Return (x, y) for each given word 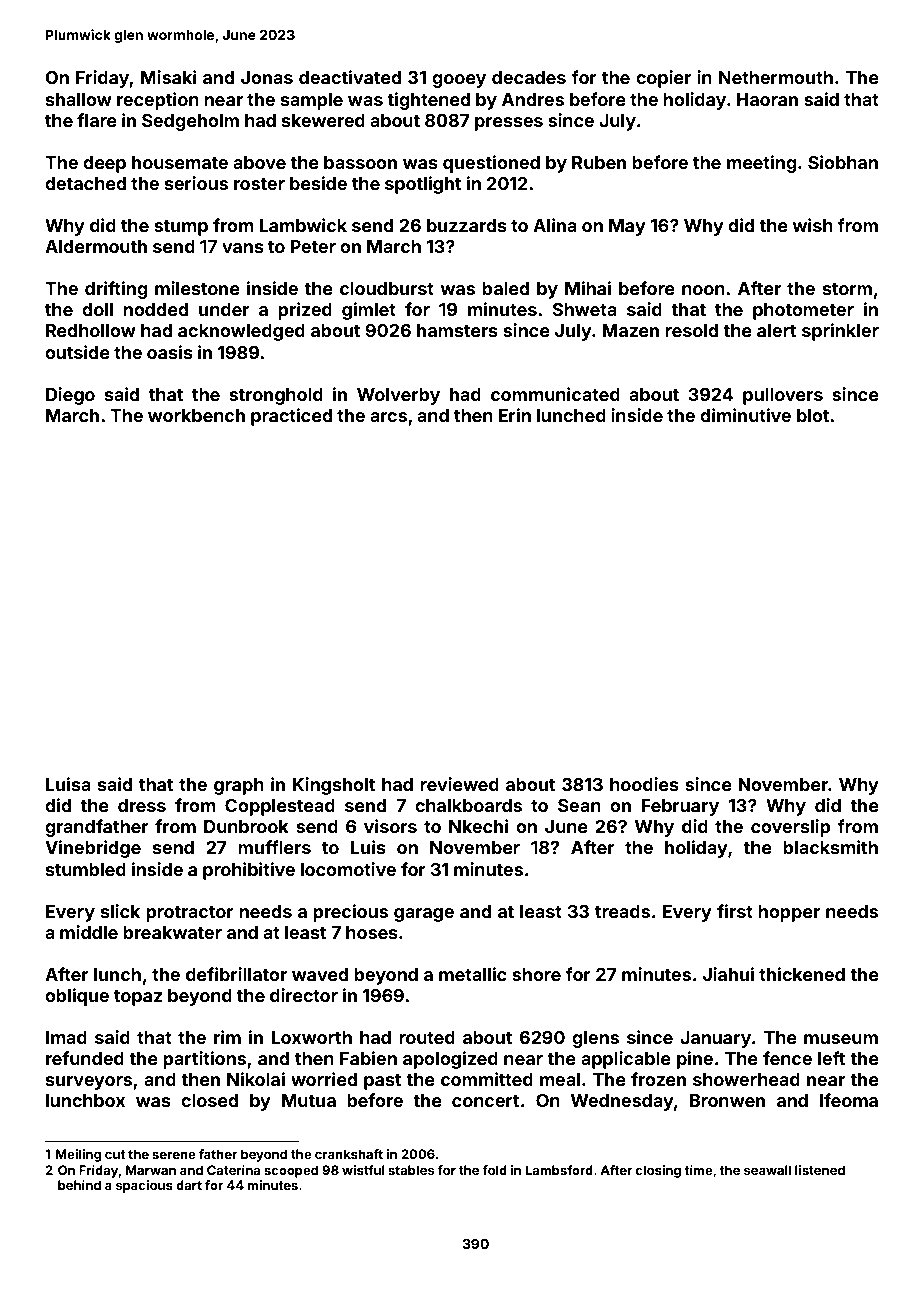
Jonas (267, 77)
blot (813, 415)
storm (847, 289)
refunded (85, 1058)
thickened (802, 974)
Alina (555, 225)
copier (663, 79)
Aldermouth (96, 246)
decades (529, 77)
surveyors (89, 1083)
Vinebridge (93, 849)
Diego (70, 396)
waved (320, 974)
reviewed (459, 784)
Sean (579, 805)
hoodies (644, 784)
